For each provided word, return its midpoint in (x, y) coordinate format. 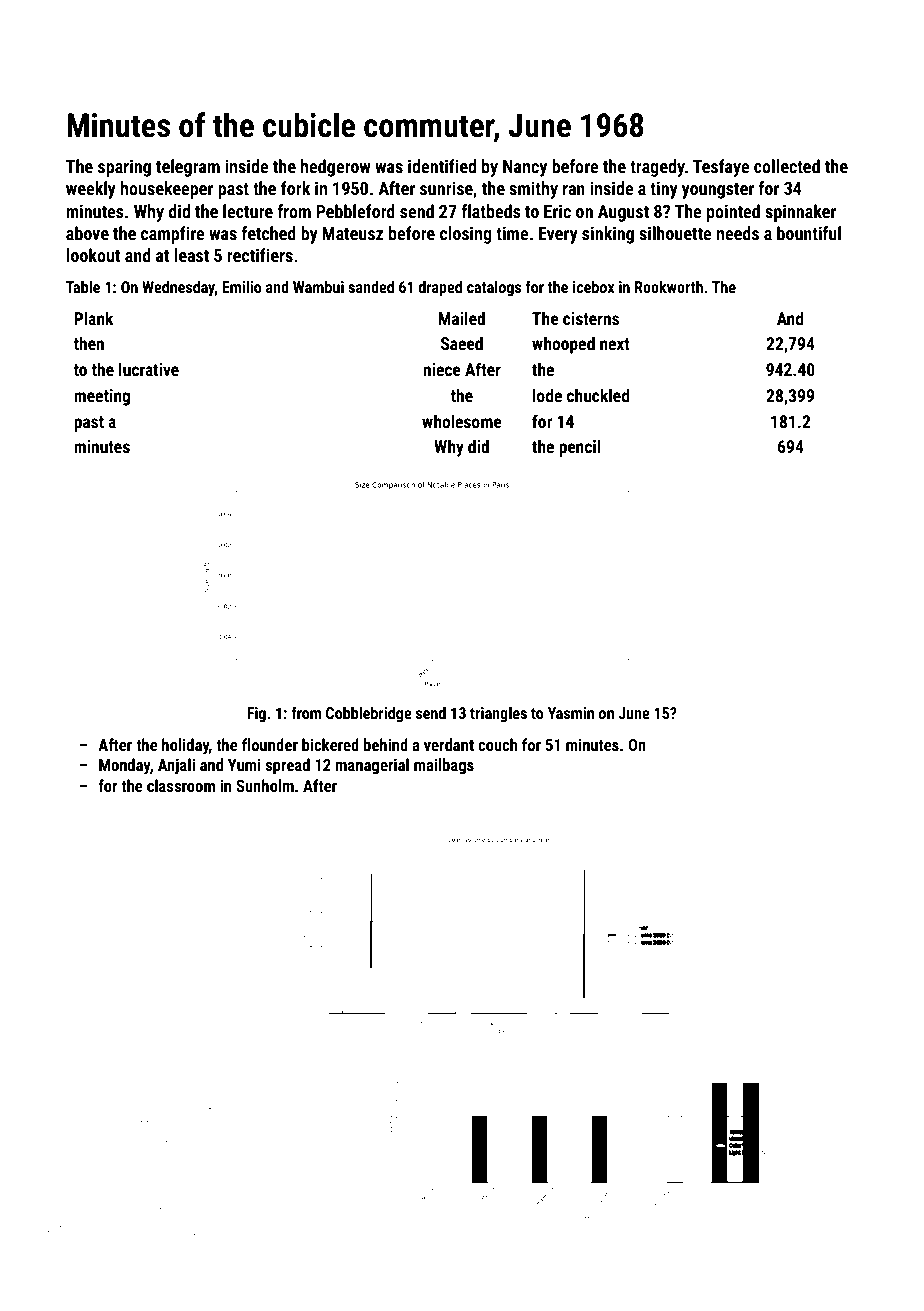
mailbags (444, 766)
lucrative (149, 369)
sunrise (446, 188)
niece (442, 369)
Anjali (176, 766)
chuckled (598, 395)
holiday (185, 746)
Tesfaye (721, 168)
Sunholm (265, 785)
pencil (580, 448)
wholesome (462, 421)
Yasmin (571, 713)
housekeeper (167, 190)
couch (497, 744)
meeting (102, 397)
